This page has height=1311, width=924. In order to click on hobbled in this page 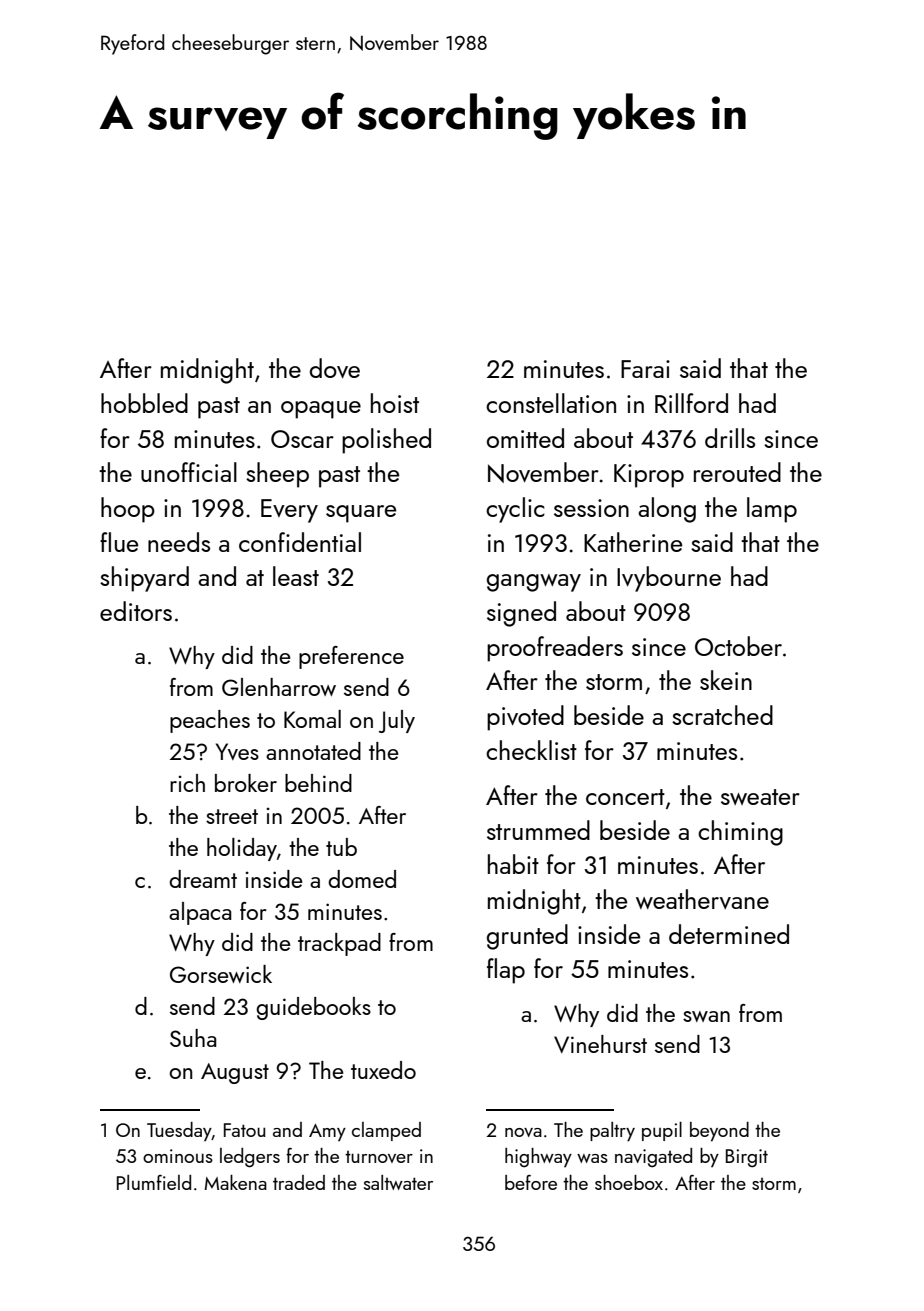, I will do `click(144, 403)`.
